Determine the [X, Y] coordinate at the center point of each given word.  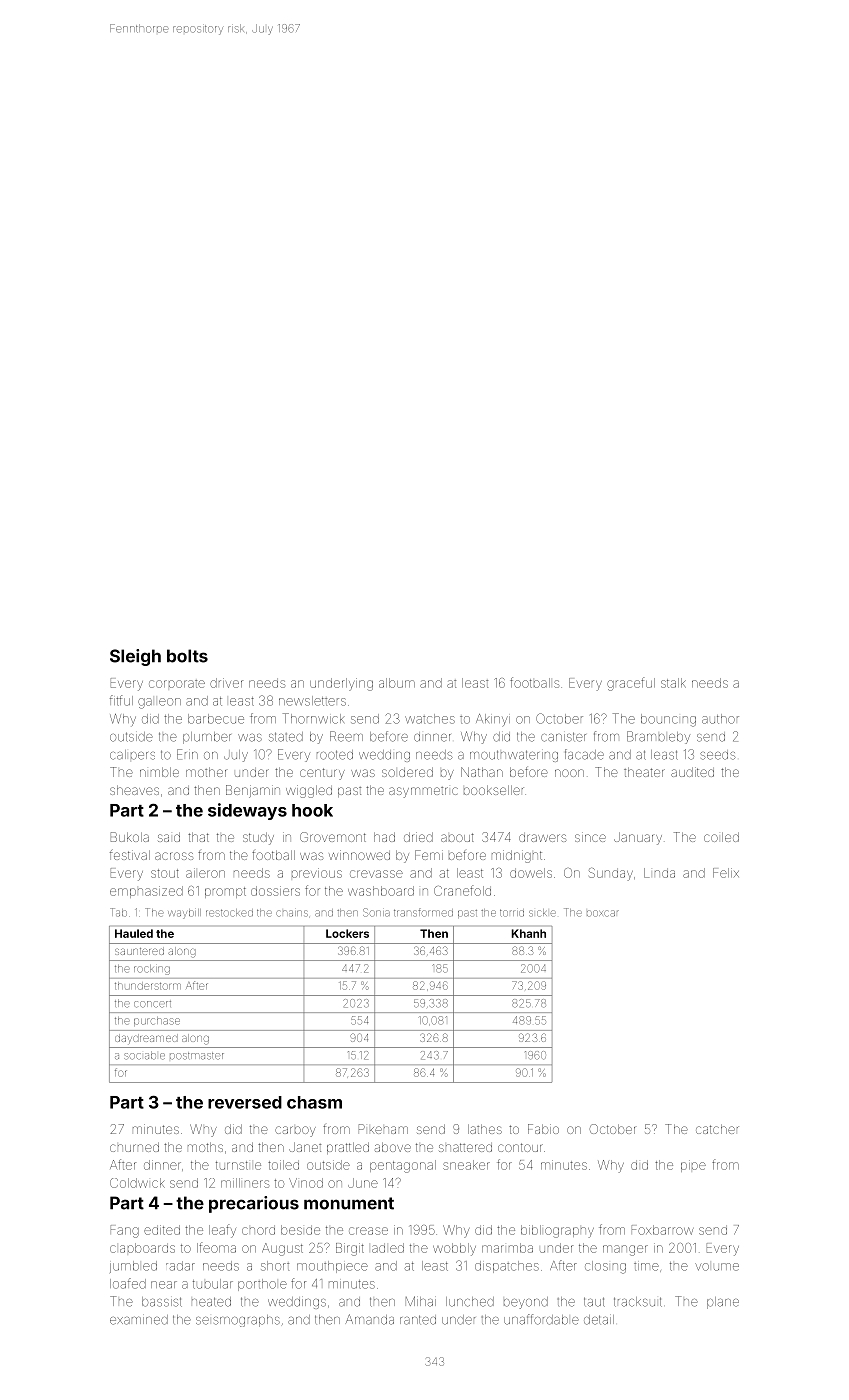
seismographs [238, 1321]
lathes [485, 1129]
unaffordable [541, 1319]
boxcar [603, 913]
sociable [144, 1055]
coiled [721, 837]
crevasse [376, 874]
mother [206, 772]
